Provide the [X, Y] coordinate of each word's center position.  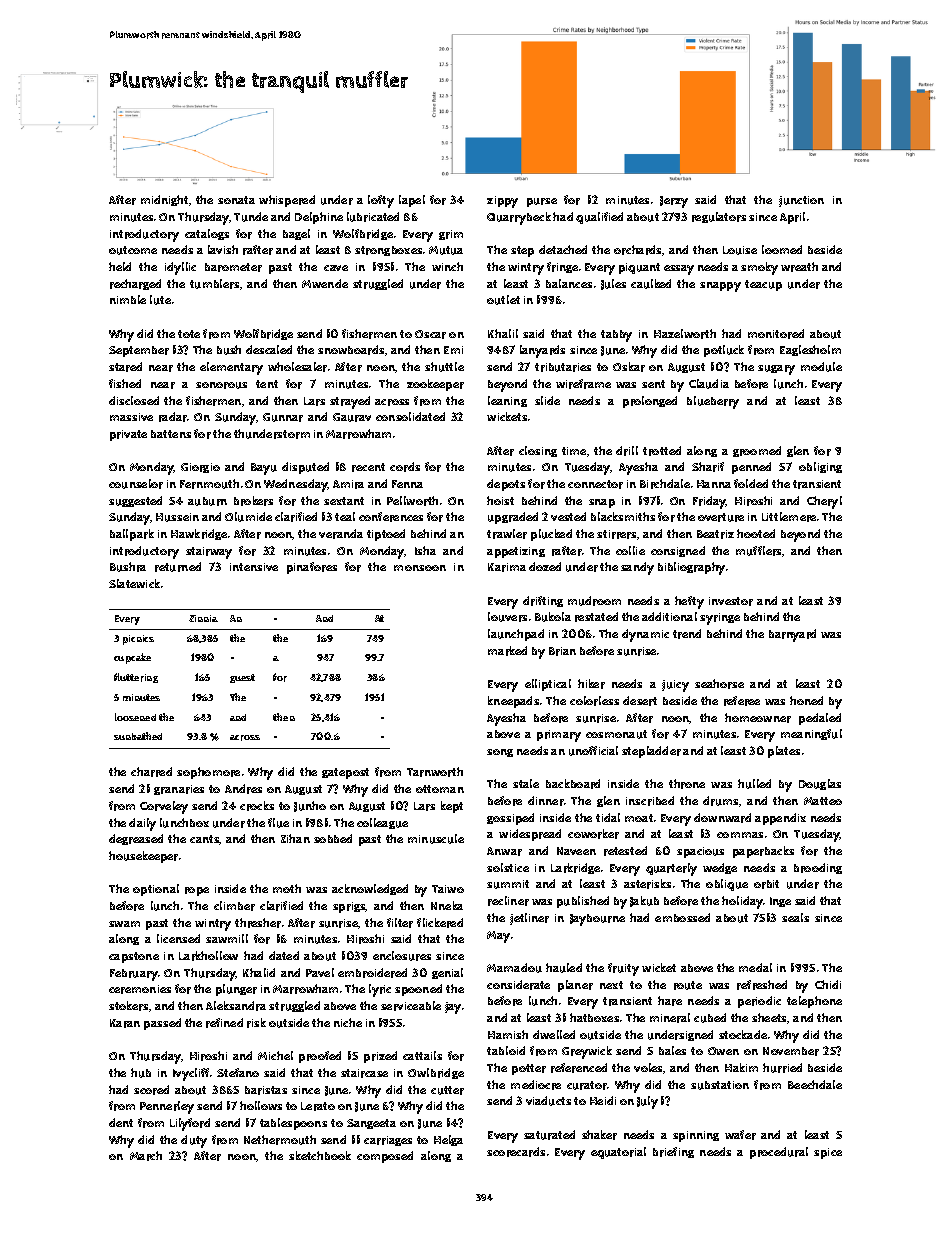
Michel [275, 1055]
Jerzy [674, 202]
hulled [754, 784]
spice [828, 1153]
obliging [820, 467]
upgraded [513, 518]
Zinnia [203, 618]
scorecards [516, 1152]
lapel [412, 201]
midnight [164, 200]
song [500, 753]
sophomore [208, 773]
